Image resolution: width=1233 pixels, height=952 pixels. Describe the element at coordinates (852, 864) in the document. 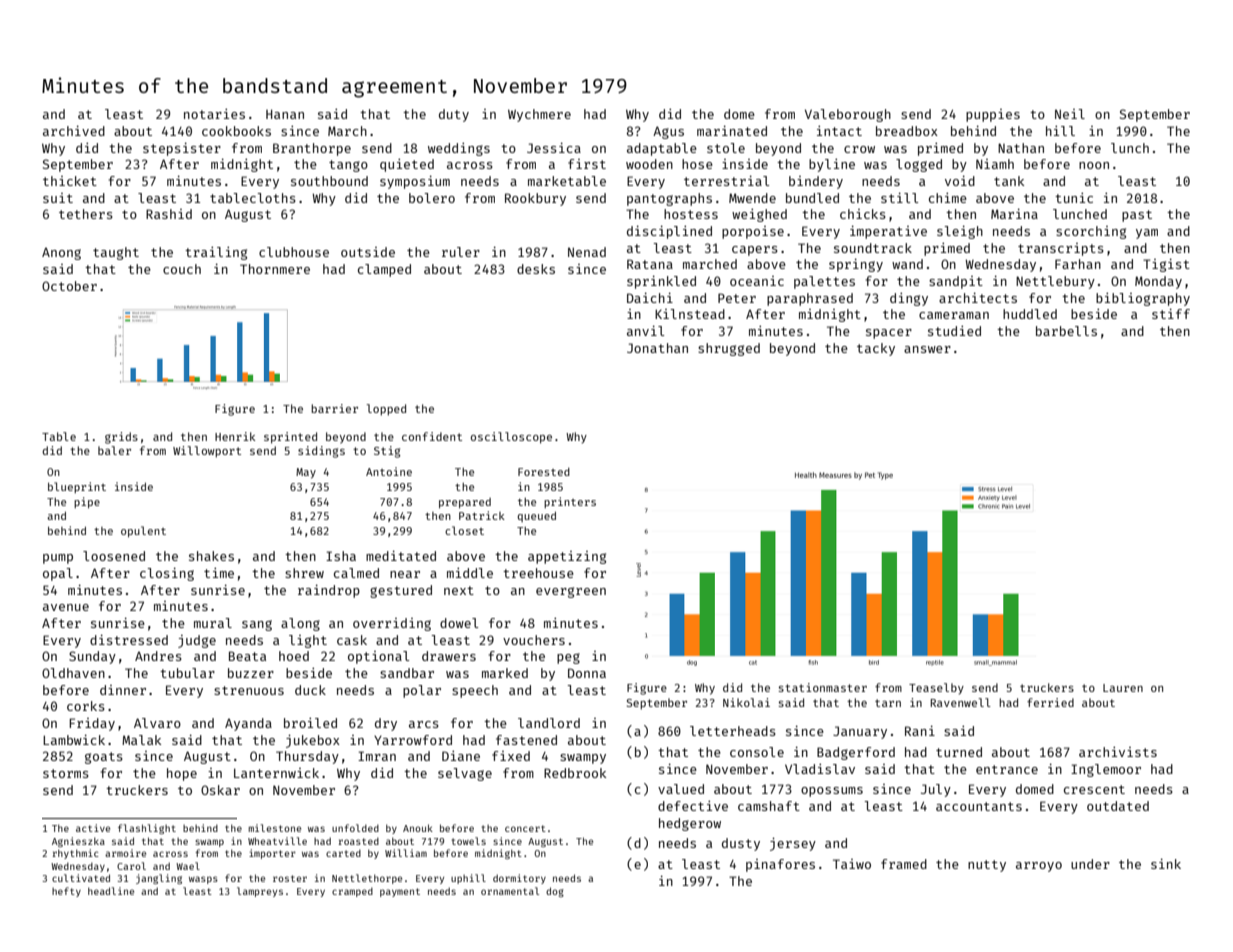

I see `Taiwo` at that location.
